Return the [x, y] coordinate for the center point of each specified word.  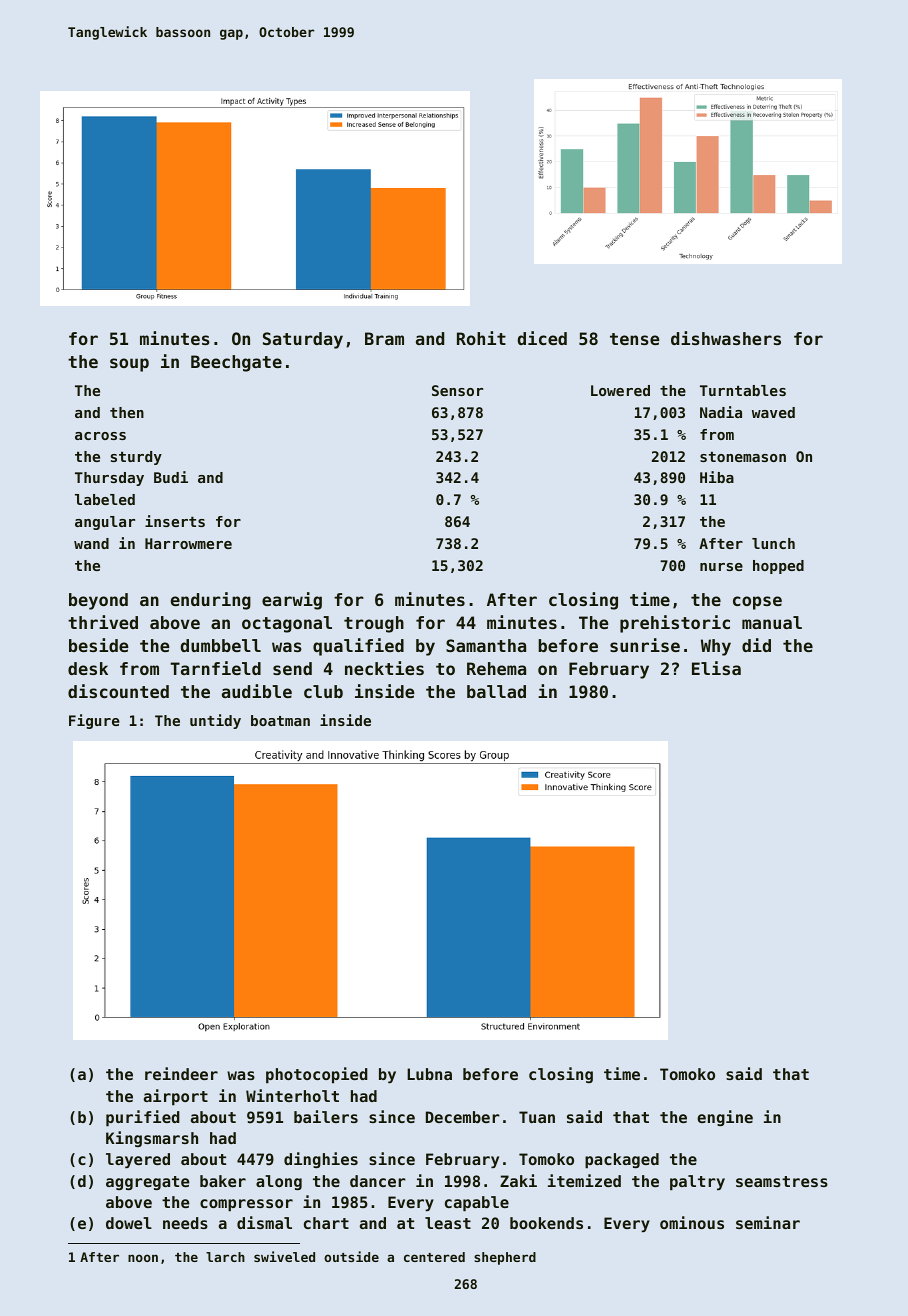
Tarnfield [215, 668]
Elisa [716, 668]
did [756, 645]
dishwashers [726, 338]
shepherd [505, 1258]
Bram [384, 338]
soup [129, 365]
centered [434, 1257]
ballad [496, 691]
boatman [280, 720]
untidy [215, 721]
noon [143, 1258]
